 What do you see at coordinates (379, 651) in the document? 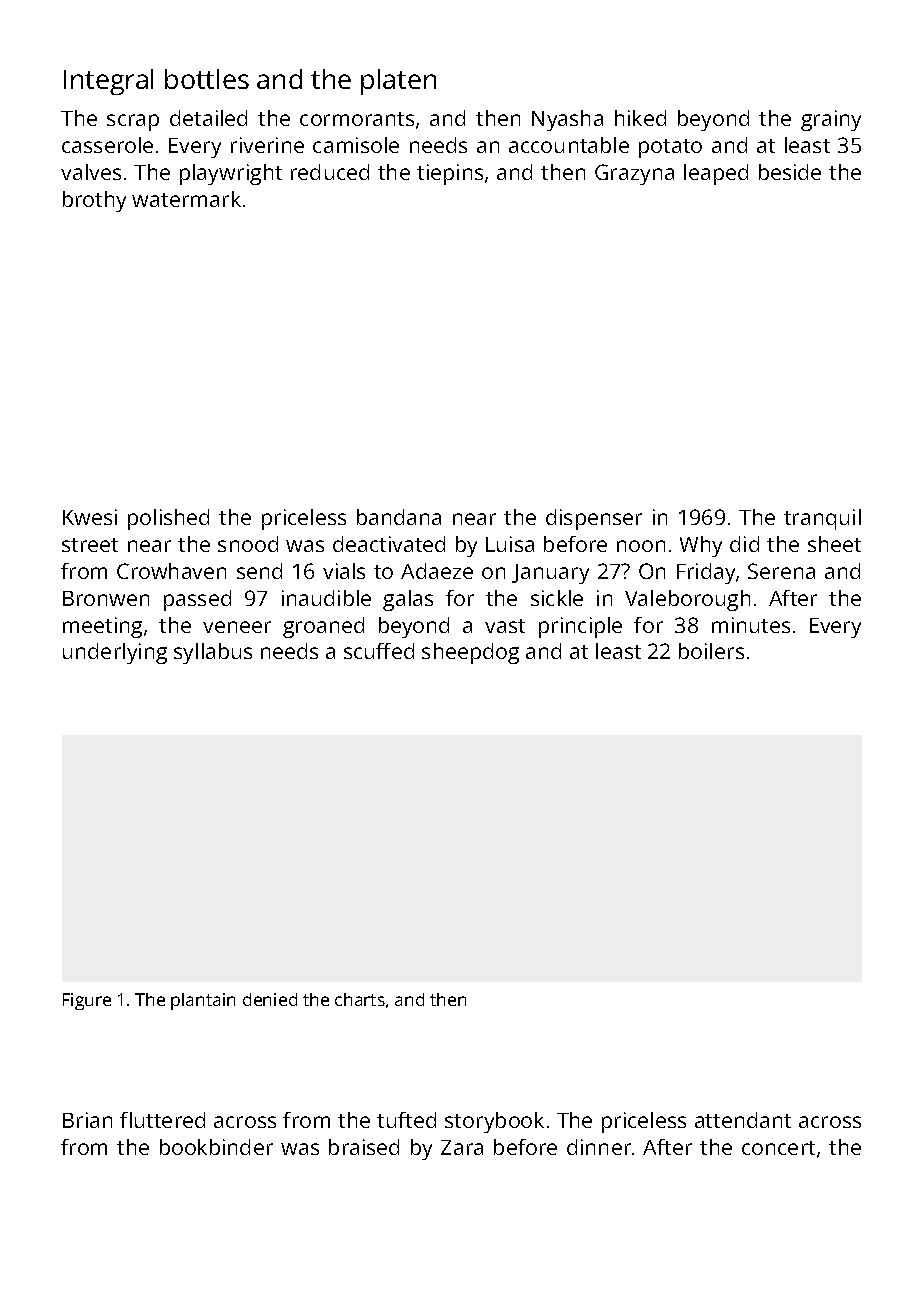
I see `scuffed` at bounding box center [379, 651].
